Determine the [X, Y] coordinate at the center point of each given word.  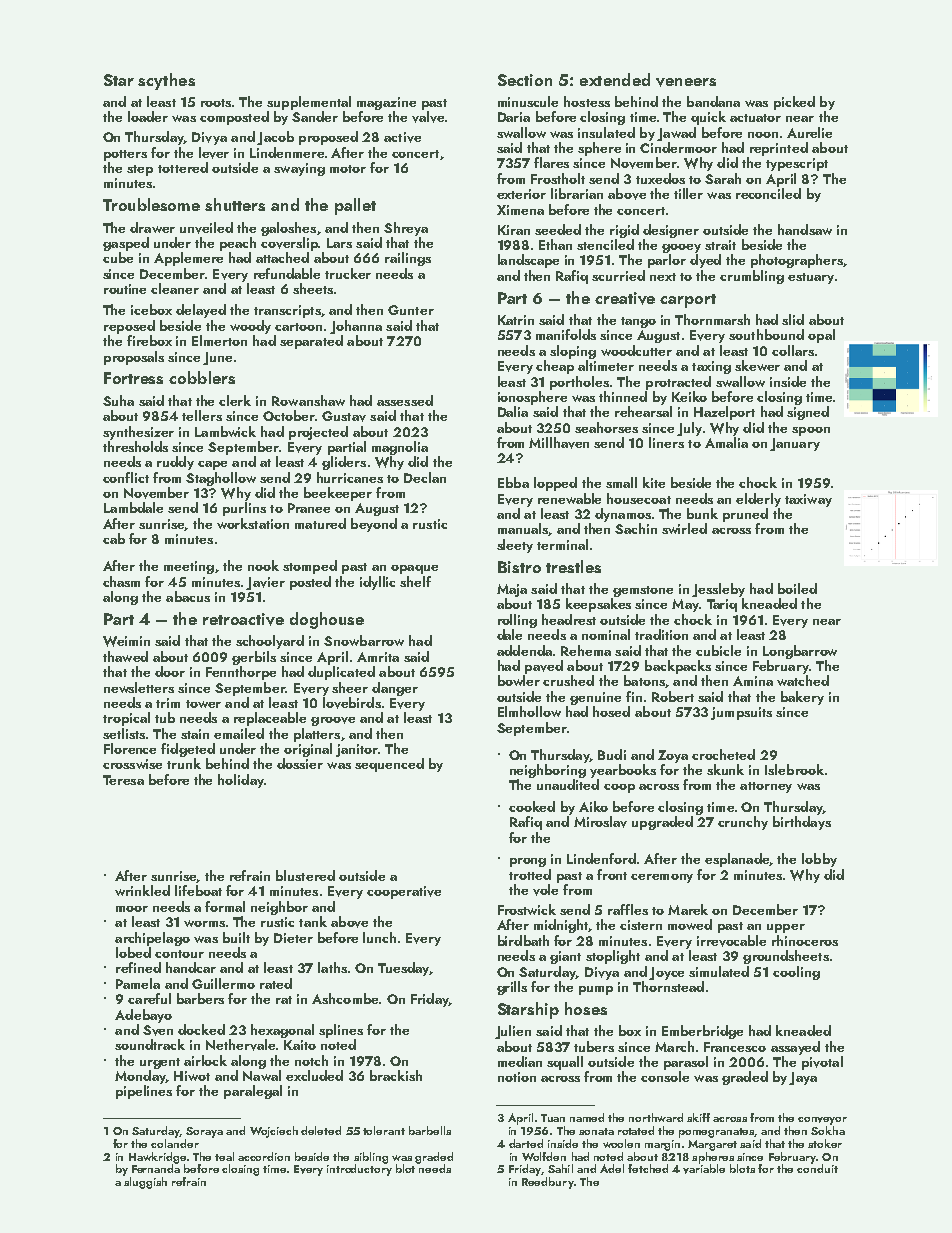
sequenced [389, 765]
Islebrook [794, 769]
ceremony [662, 878]
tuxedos [660, 178]
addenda [524, 650]
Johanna [356, 327]
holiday [241, 781]
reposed [129, 327]
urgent [160, 1063]
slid [793, 319]
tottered [183, 167]
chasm [121, 581]
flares [551, 162]
